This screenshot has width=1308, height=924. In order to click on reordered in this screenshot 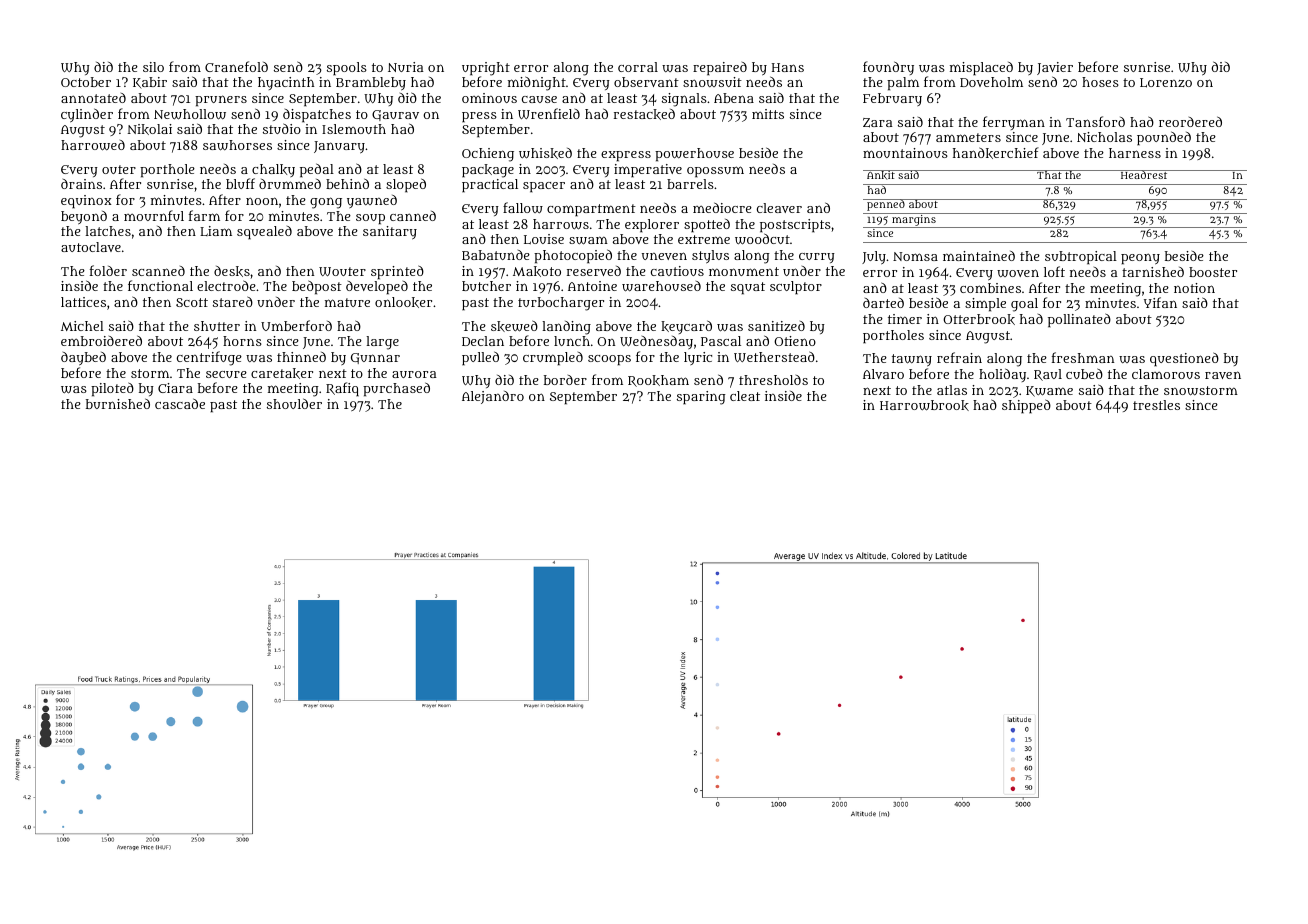, I will do `click(1190, 121)`.
